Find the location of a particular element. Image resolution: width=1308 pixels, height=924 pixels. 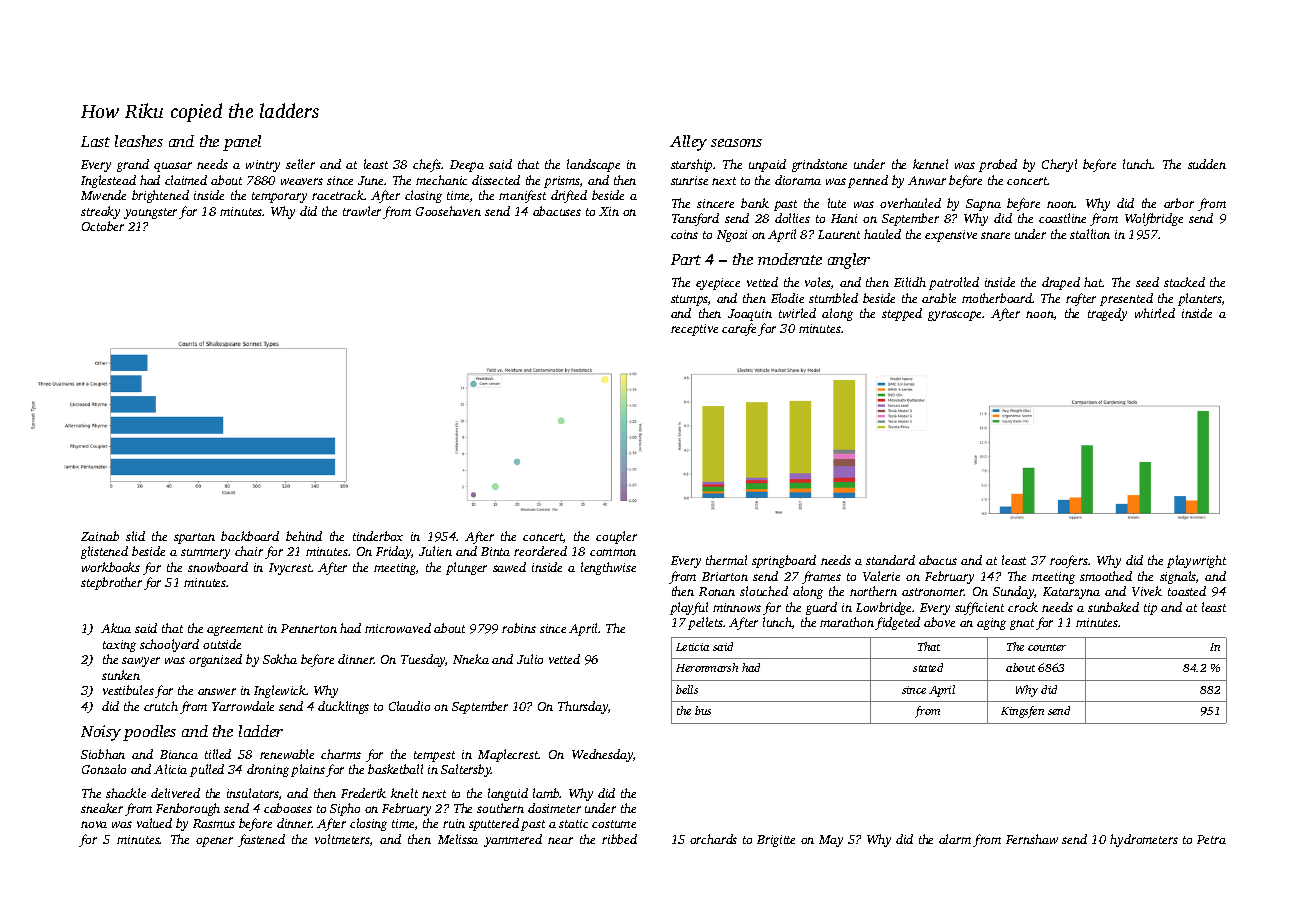

near is located at coordinates (560, 840).
